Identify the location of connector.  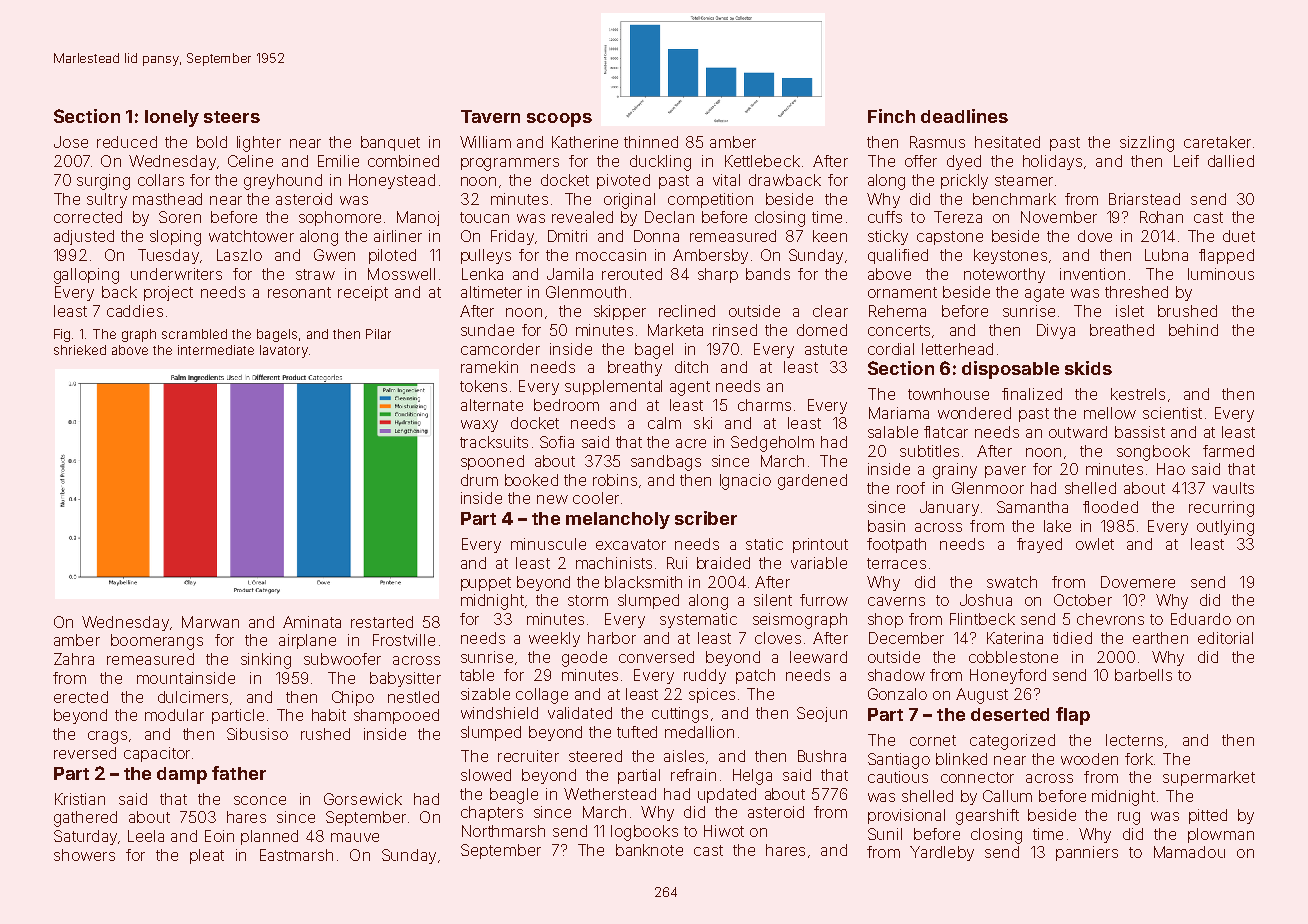
(977, 777).
